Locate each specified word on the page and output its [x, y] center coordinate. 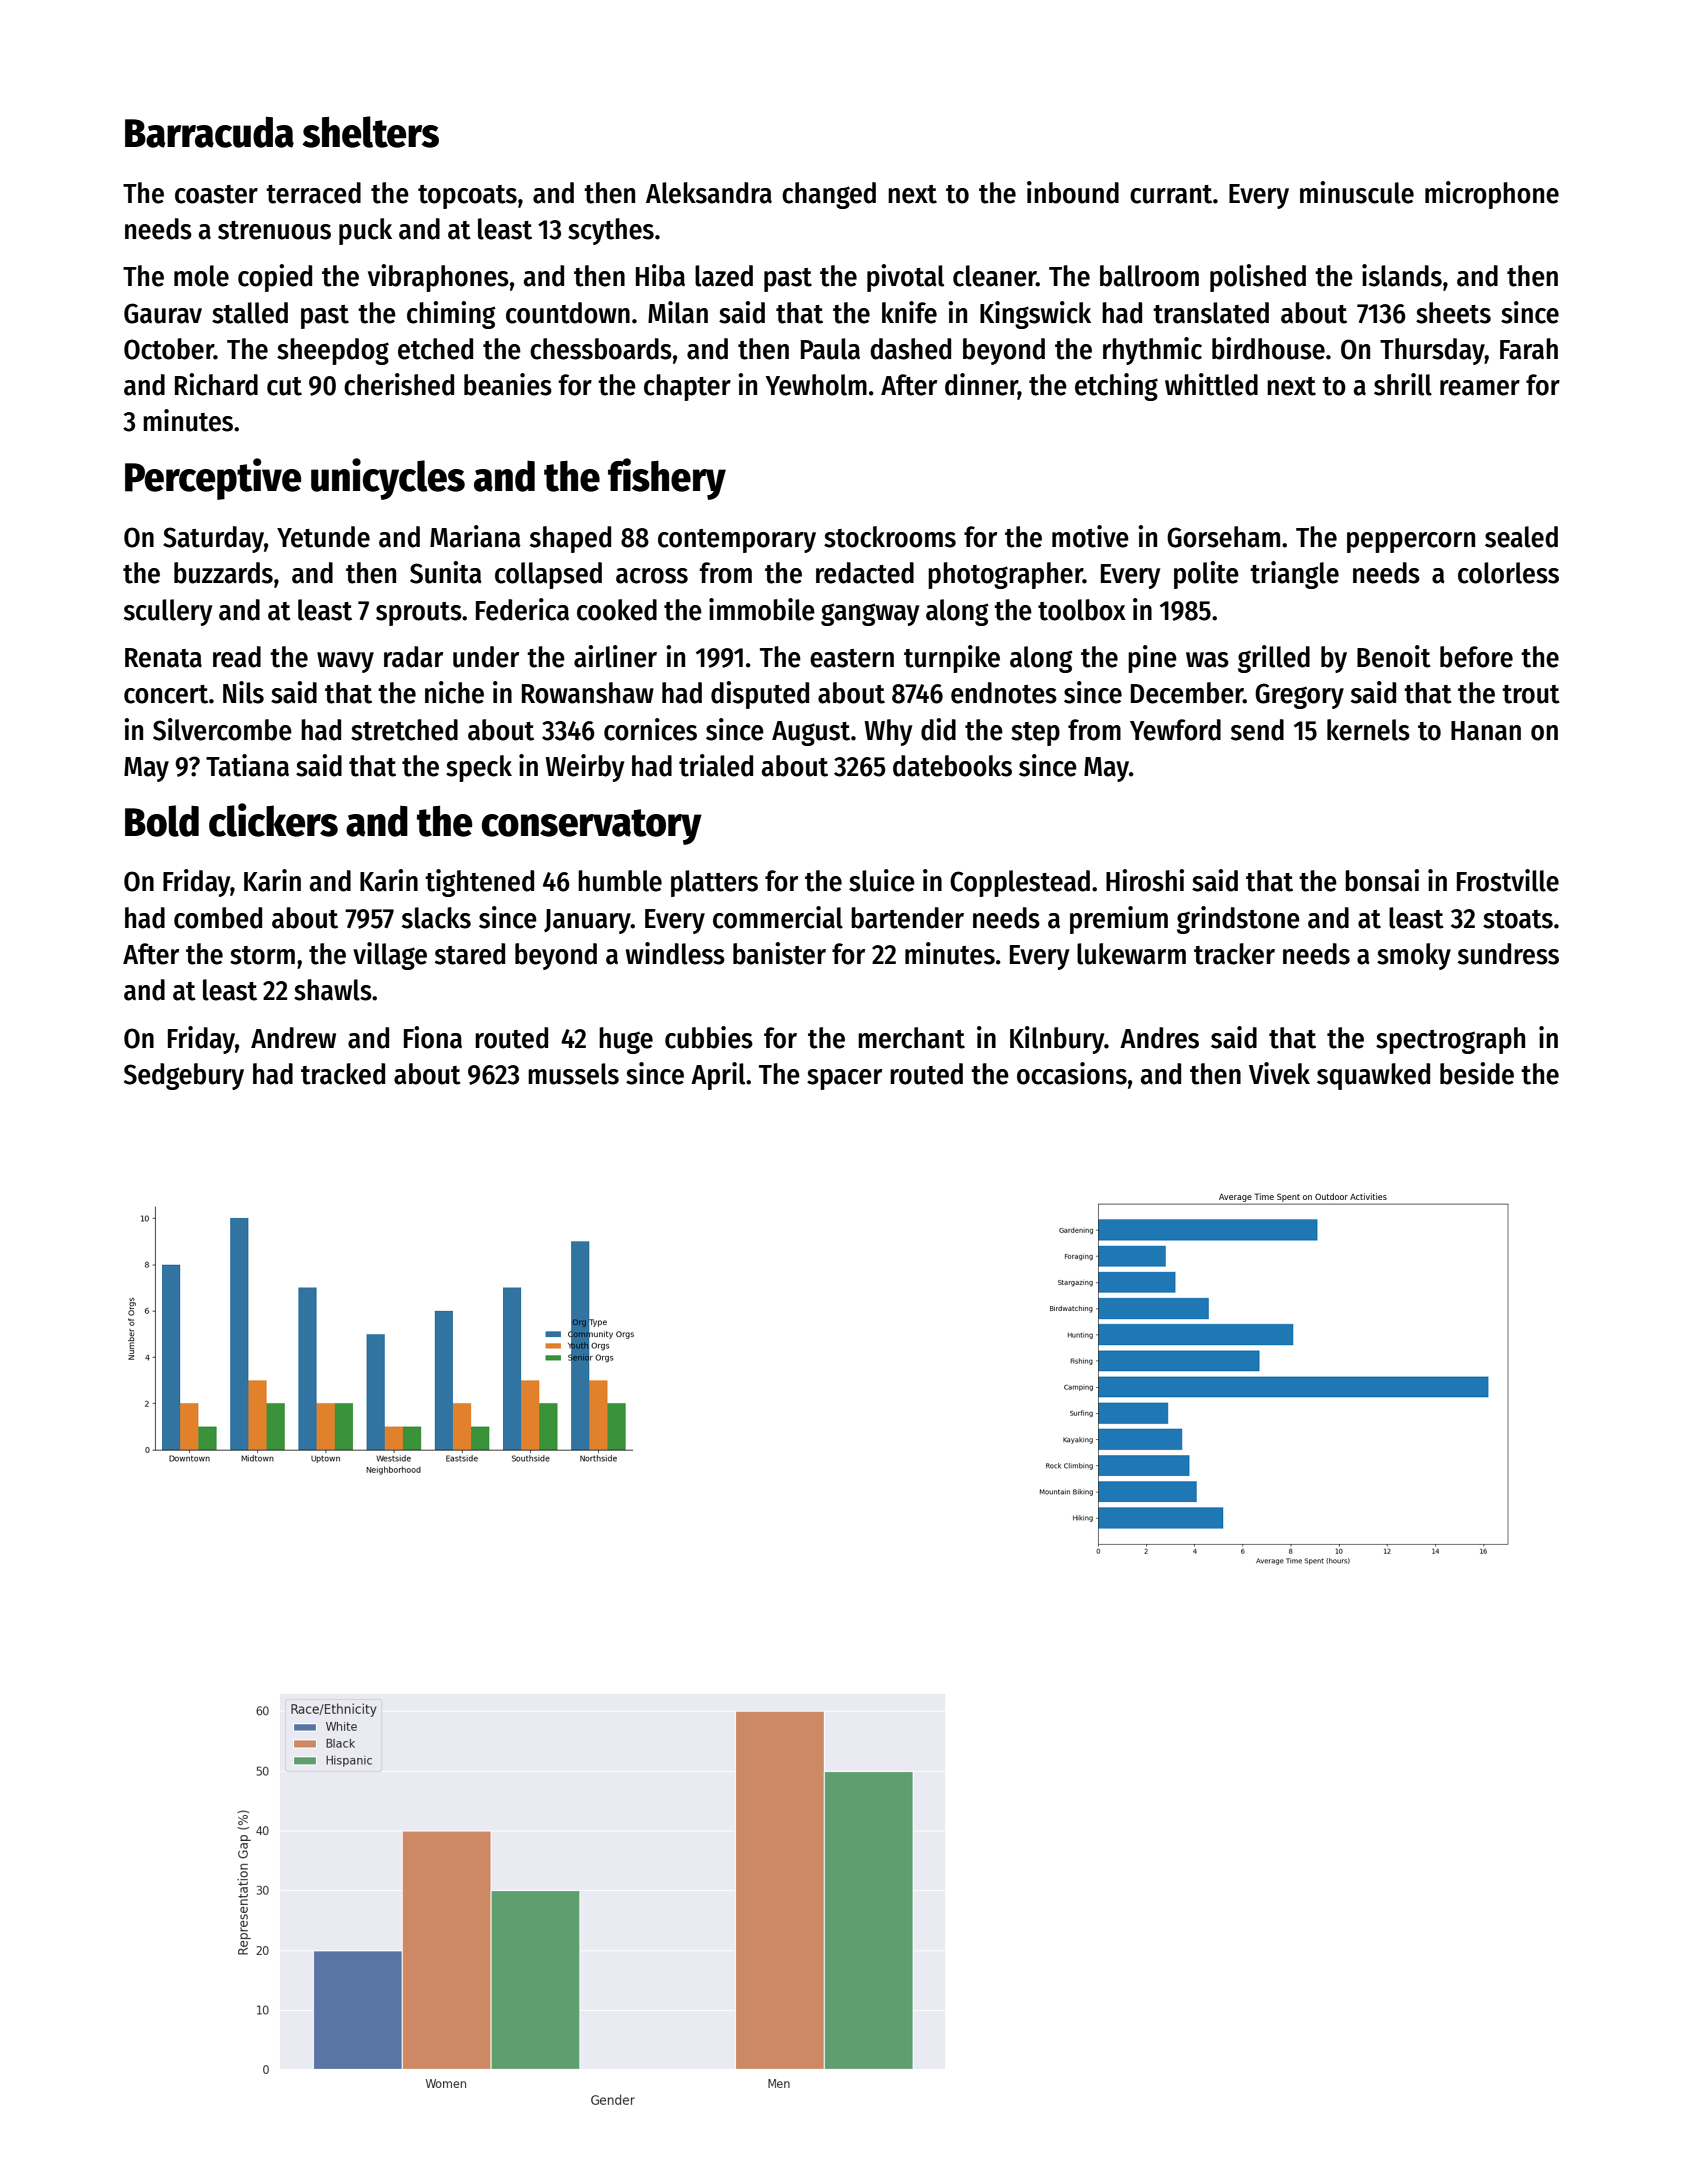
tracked [343, 1074]
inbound [1073, 192]
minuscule [1357, 192]
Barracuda [209, 132]
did [938, 729]
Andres [1159, 1038]
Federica [522, 609]
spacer [844, 1079]
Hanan [1486, 731]
